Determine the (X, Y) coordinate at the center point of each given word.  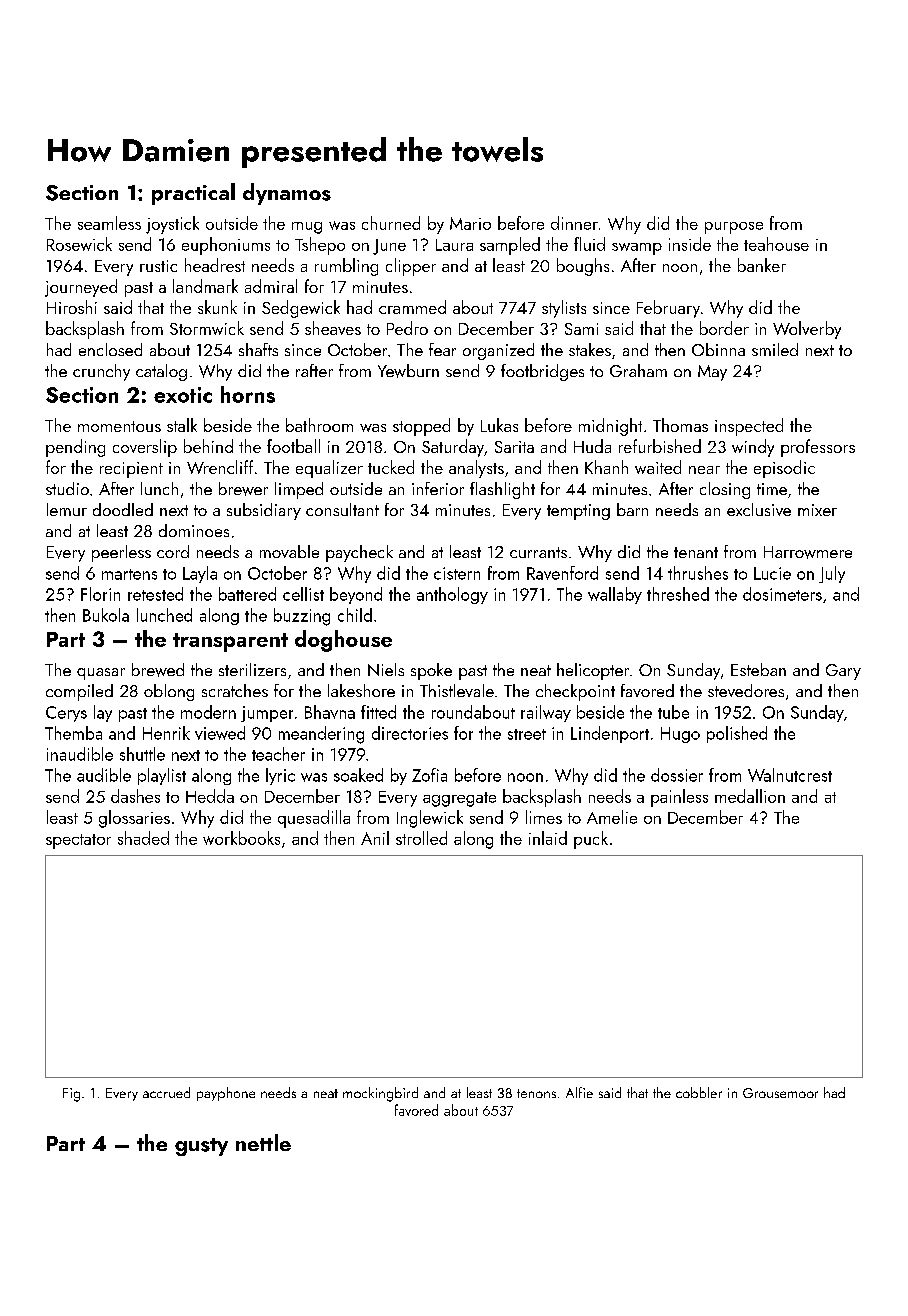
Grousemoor (780, 1093)
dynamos (287, 194)
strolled (421, 838)
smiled (775, 349)
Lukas (499, 425)
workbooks (241, 838)
